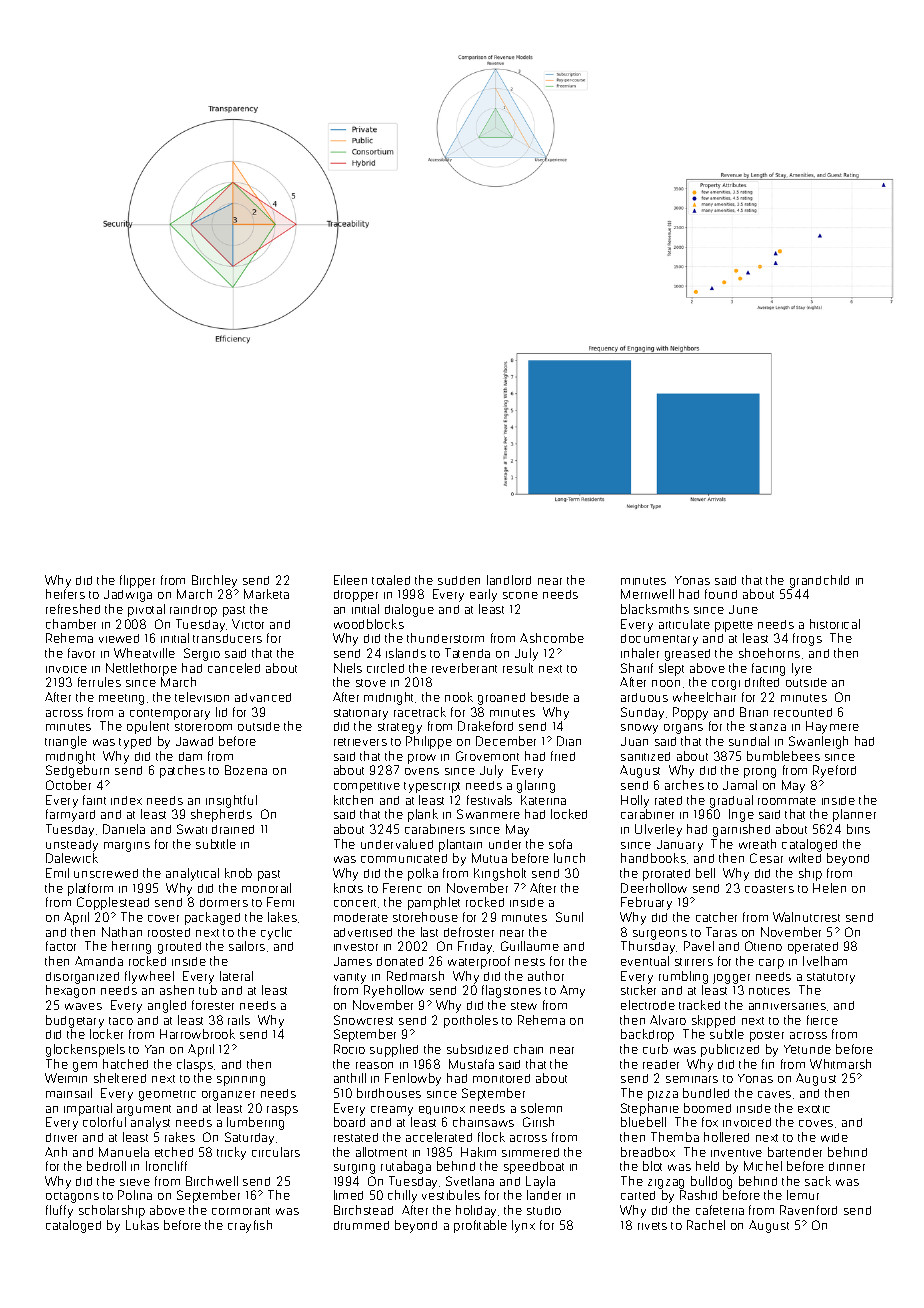  What do you see at coordinates (523, 1226) in the screenshot?
I see `lynx` at bounding box center [523, 1226].
